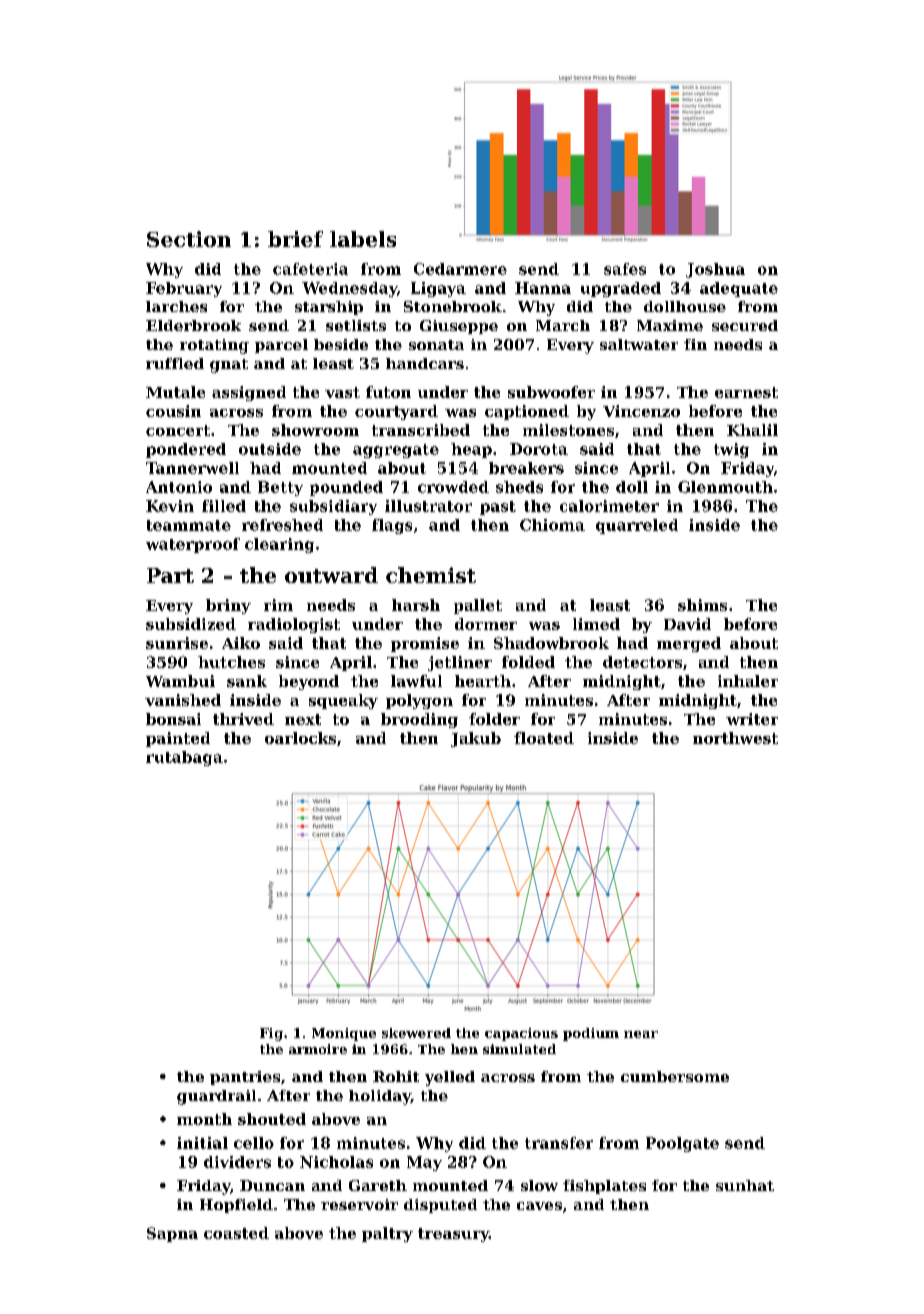 The height and width of the screenshot is (1314, 924). What do you see at coordinates (438, 289) in the screenshot?
I see `Ligaya` at bounding box center [438, 289].
